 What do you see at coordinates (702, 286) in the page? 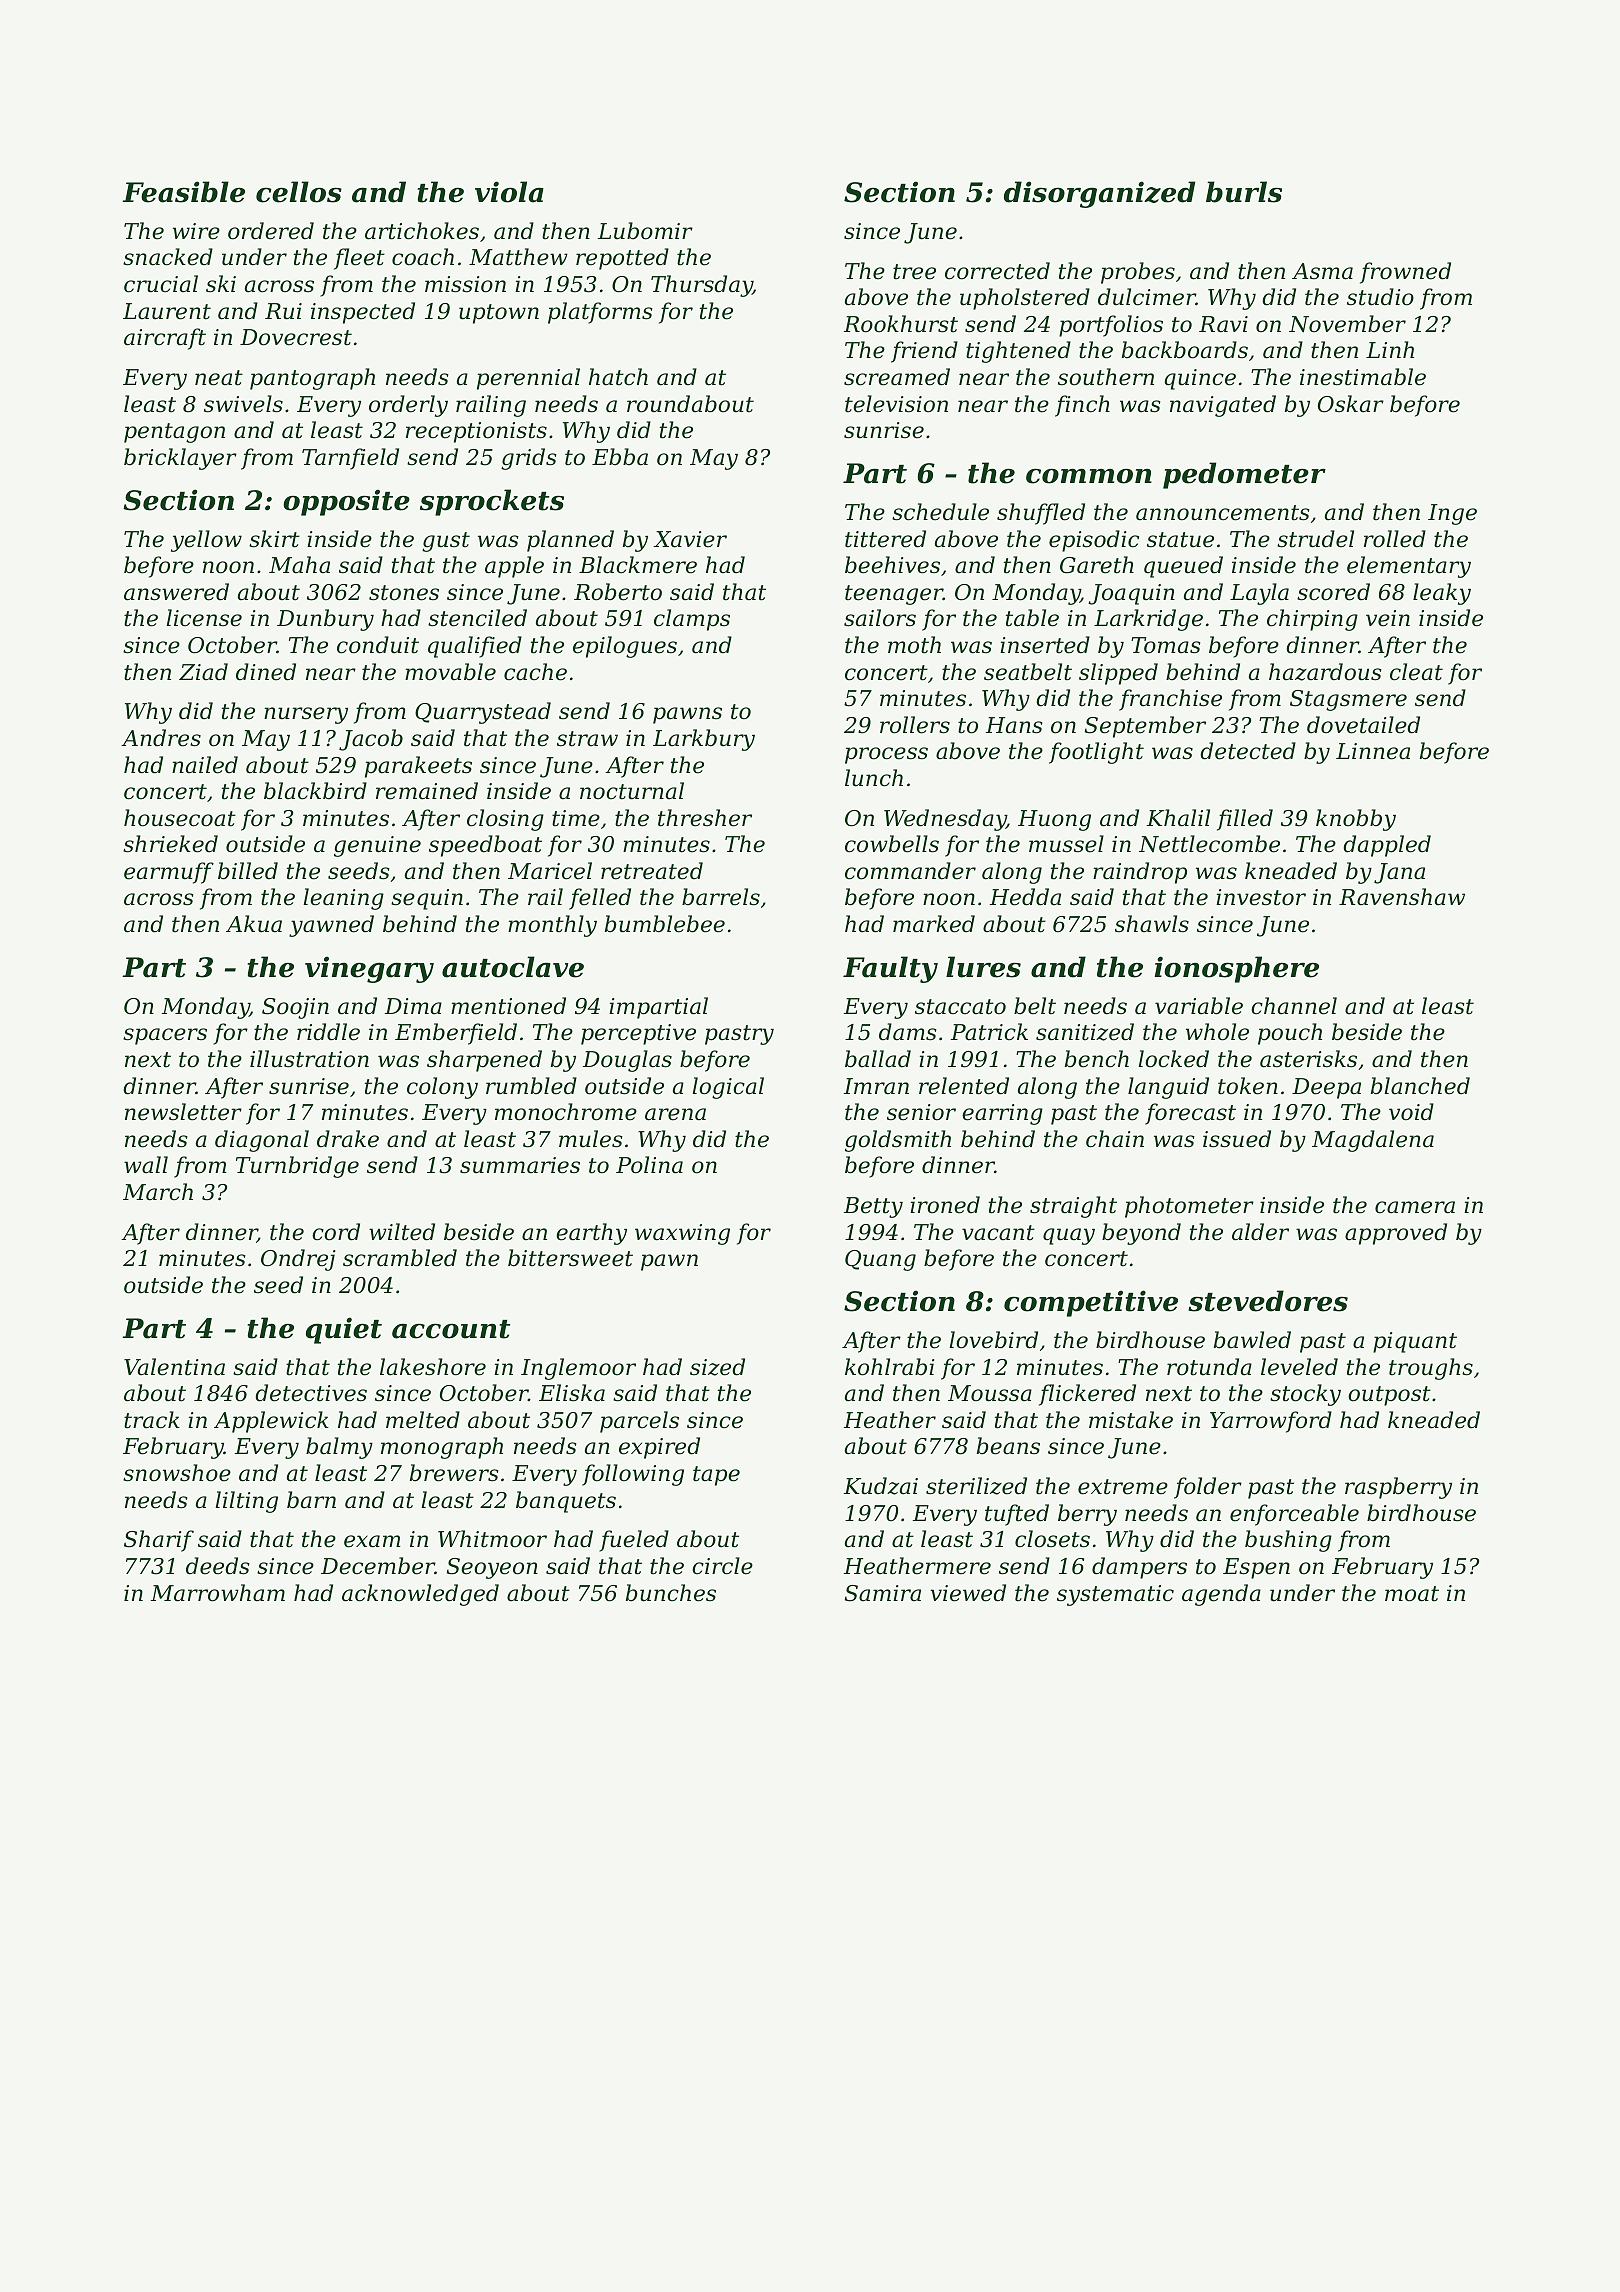
I see `Thursday` at bounding box center [702, 286].
